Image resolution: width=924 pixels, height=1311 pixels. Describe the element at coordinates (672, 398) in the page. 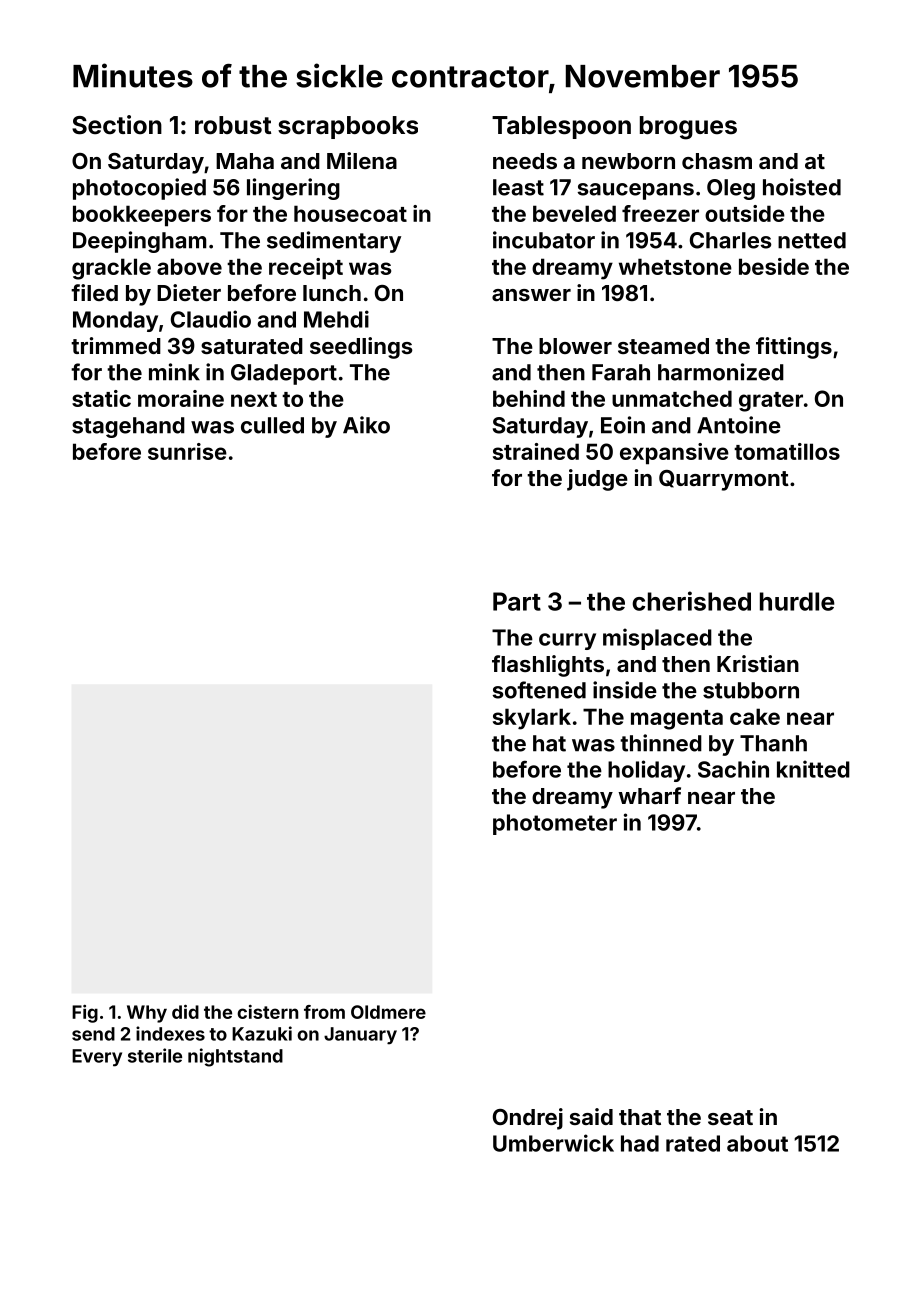

I see `unmatched` at that location.
